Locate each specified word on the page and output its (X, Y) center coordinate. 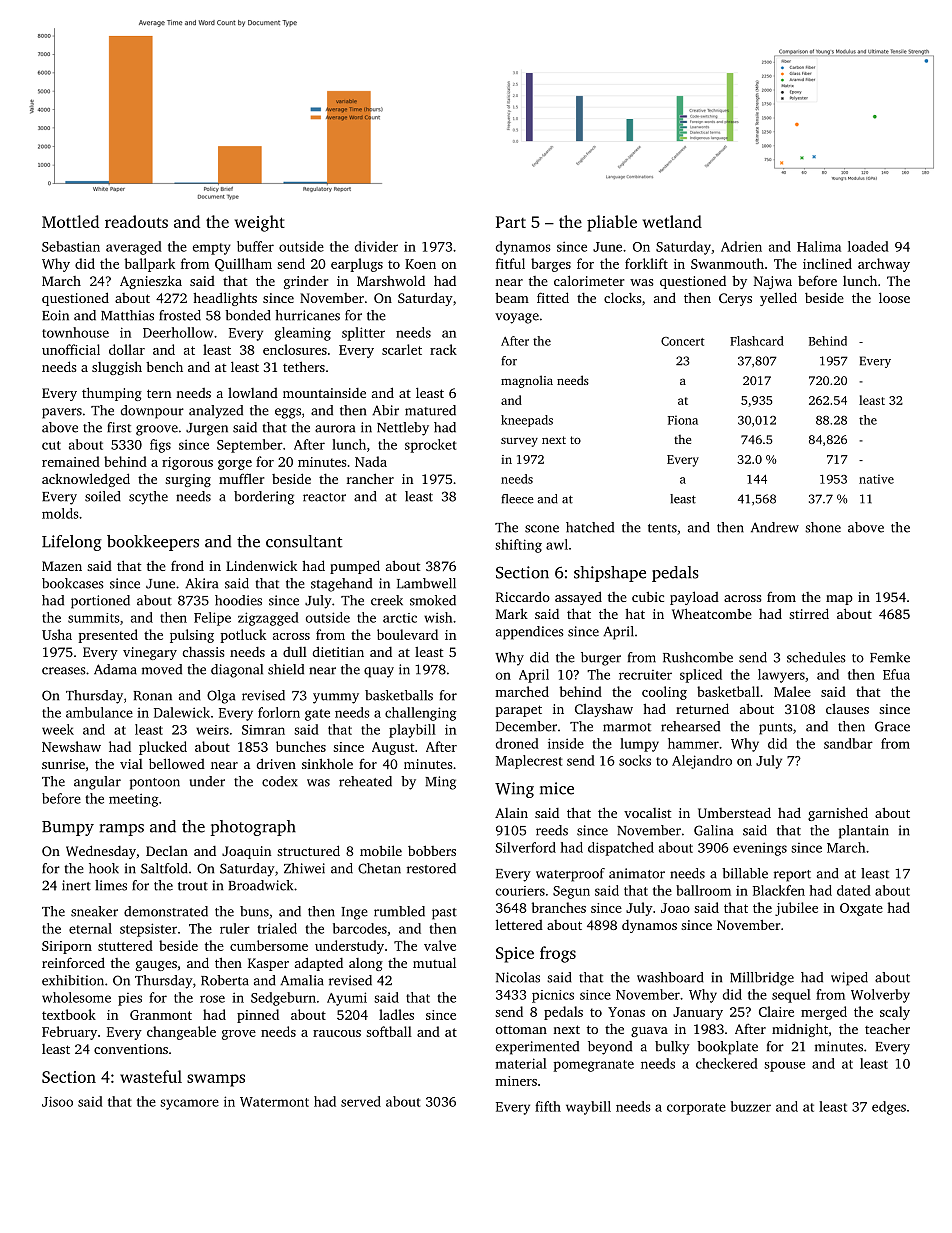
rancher (370, 478)
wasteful (151, 1076)
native (876, 479)
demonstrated (166, 911)
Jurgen (207, 429)
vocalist (647, 813)
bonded (248, 315)
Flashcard (757, 341)
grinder (306, 282)
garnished (838, 814)
